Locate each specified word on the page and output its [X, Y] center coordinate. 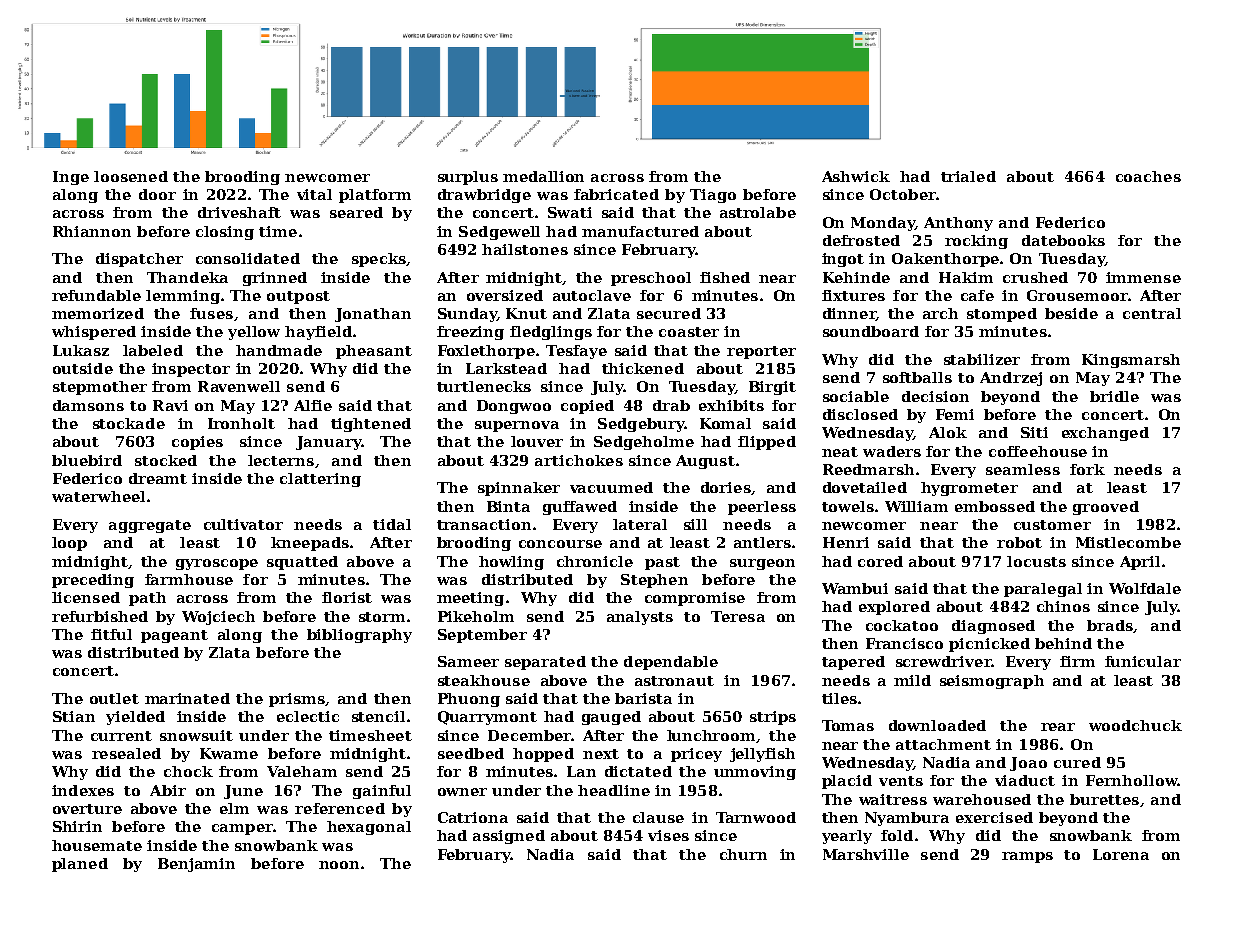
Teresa [738, 616]
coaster [689, 332]
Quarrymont [487, 718]
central [1152, 313]
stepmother [100, 388]
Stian [74, 716]
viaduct [1025, 780]
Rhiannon [92, 231]
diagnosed [993, 627]
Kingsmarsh [1131, 361]
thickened [643, 368]
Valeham [302, 771]
